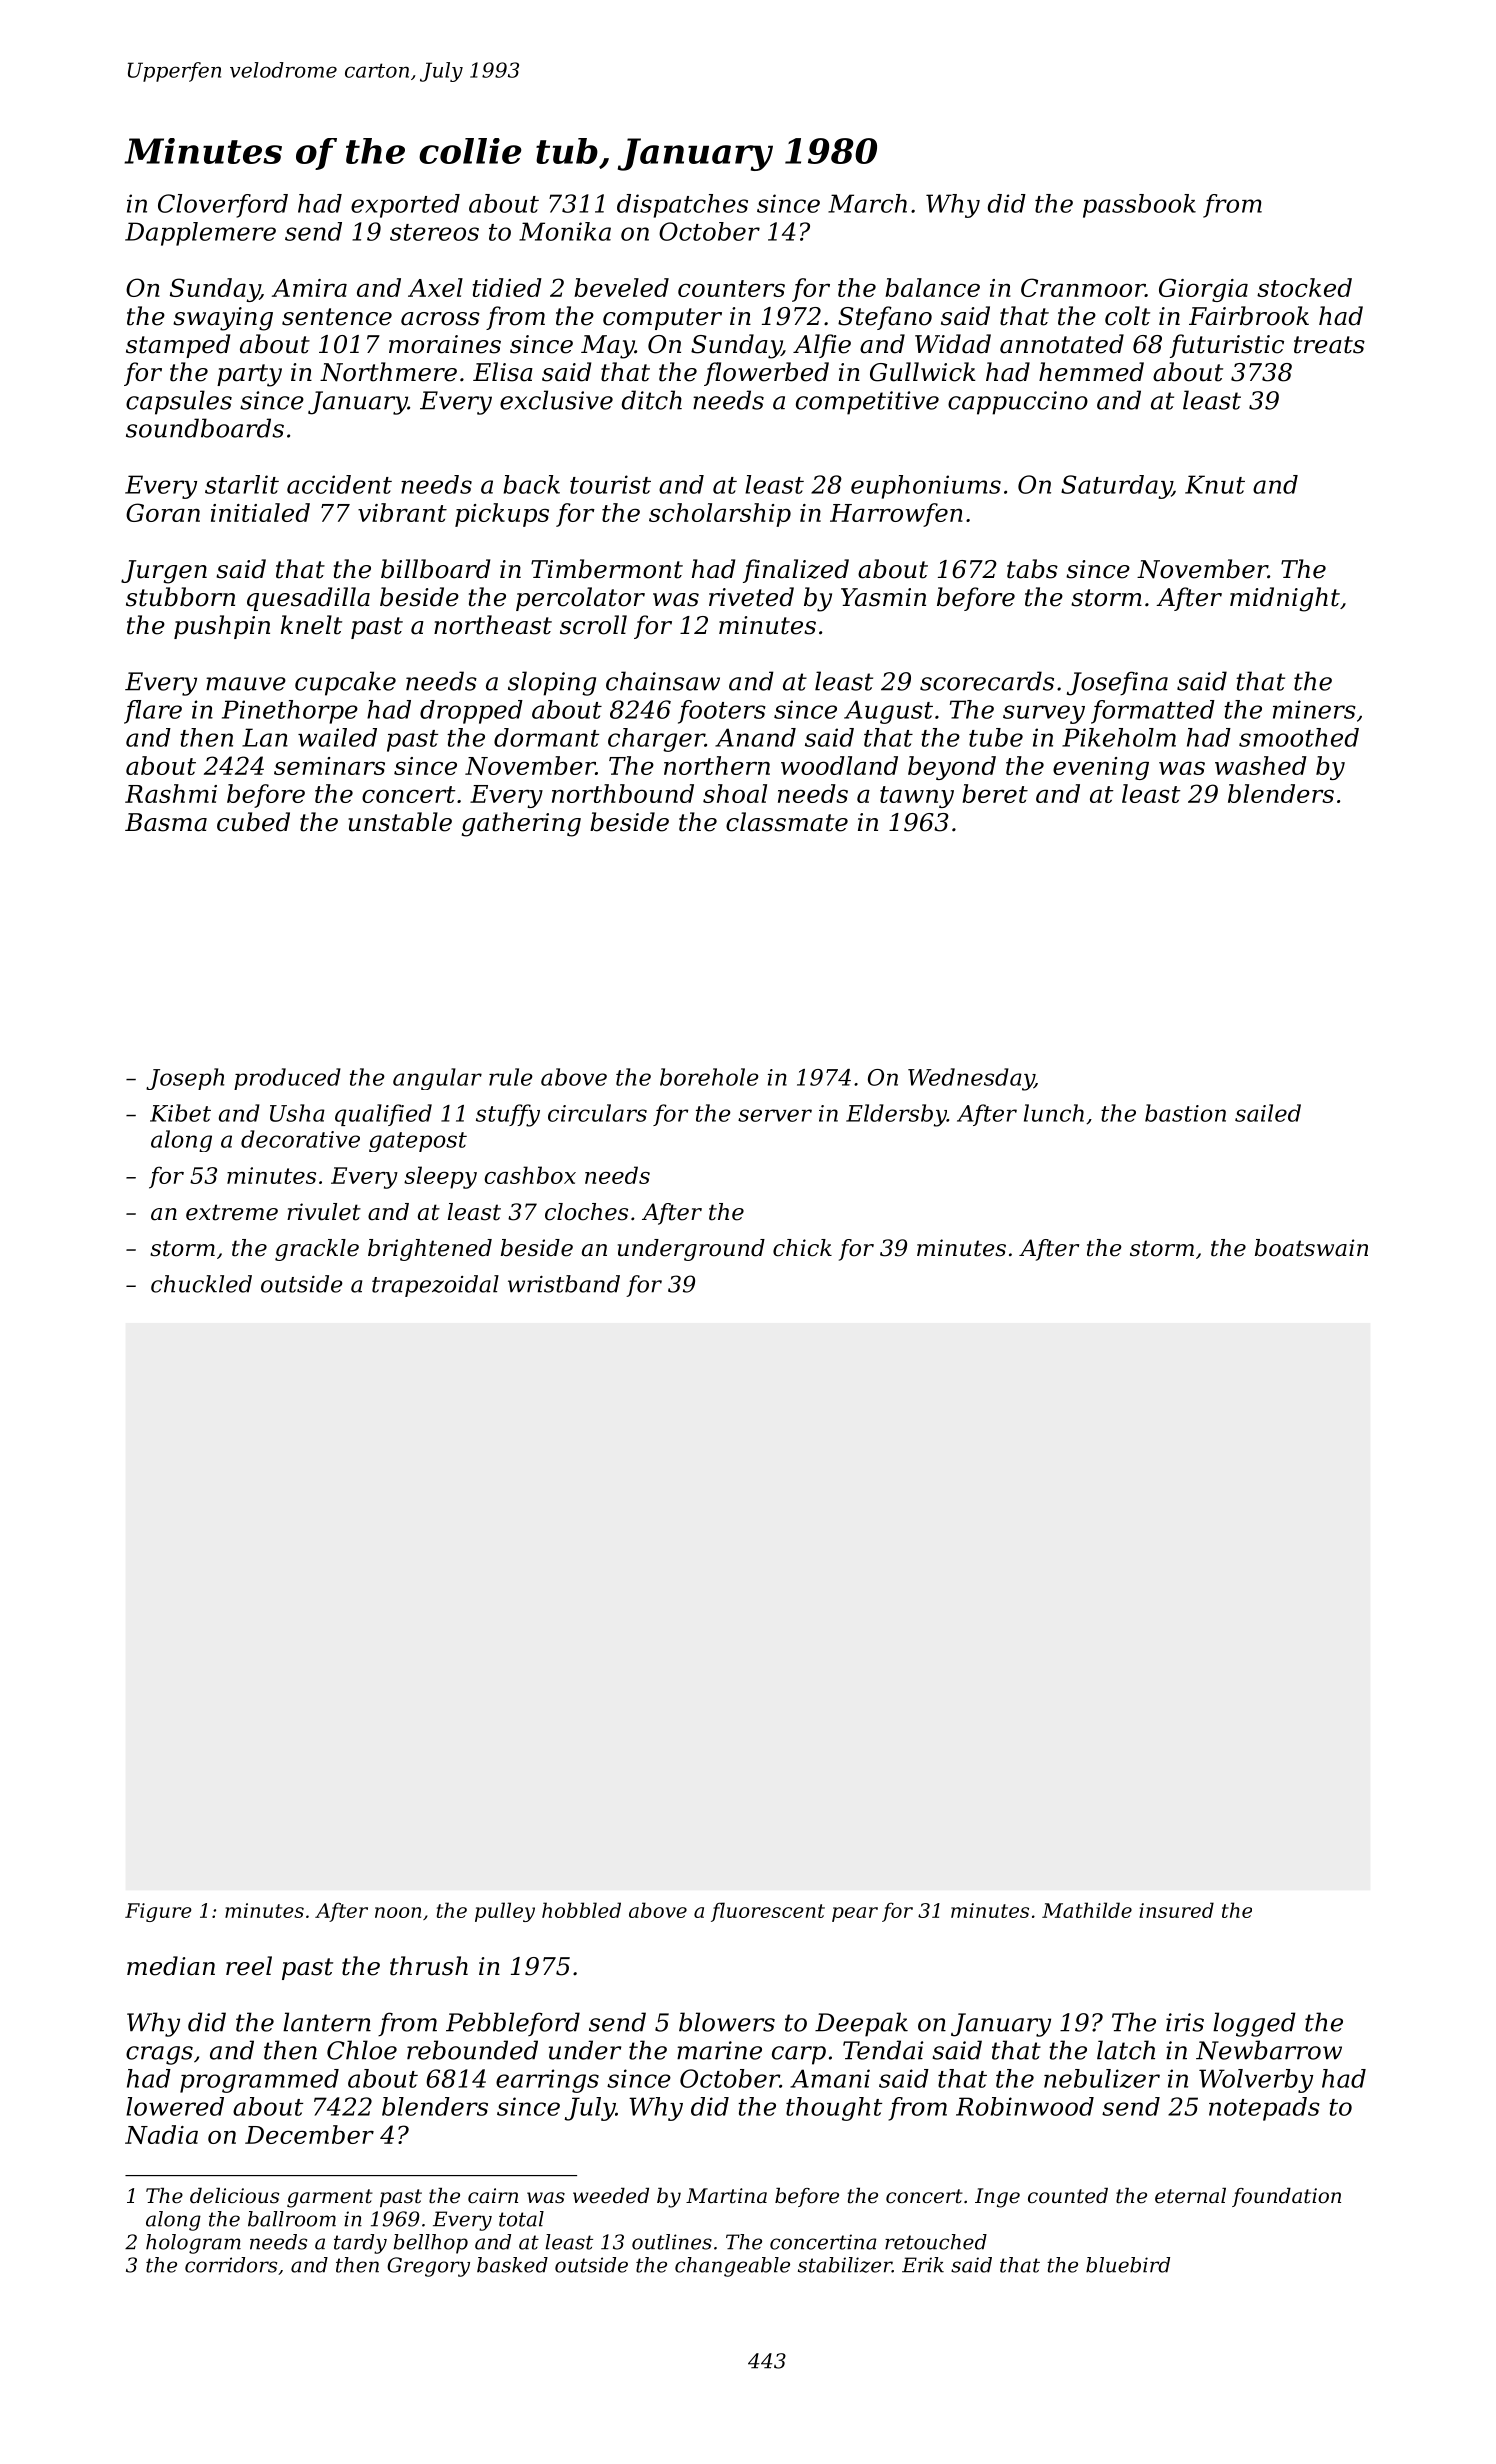 The width and height of the document is (1496, 2464). What do you see at coordinates (1311, 1248) in the document?
I see `boatswain` at bounding box center [1311, 1248].
